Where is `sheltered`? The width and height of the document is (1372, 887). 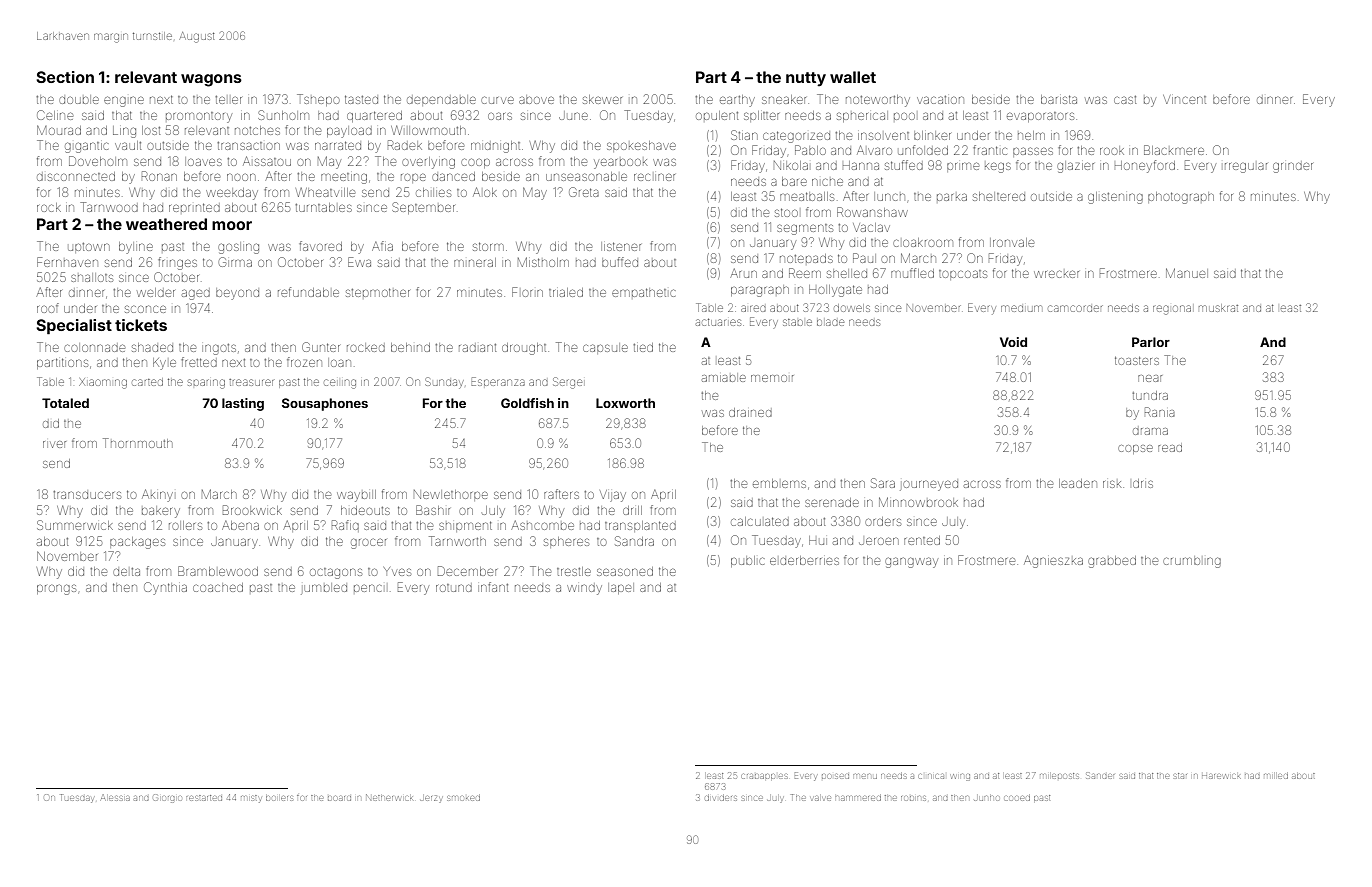 sheltered is located at coordinates (999, 196).
